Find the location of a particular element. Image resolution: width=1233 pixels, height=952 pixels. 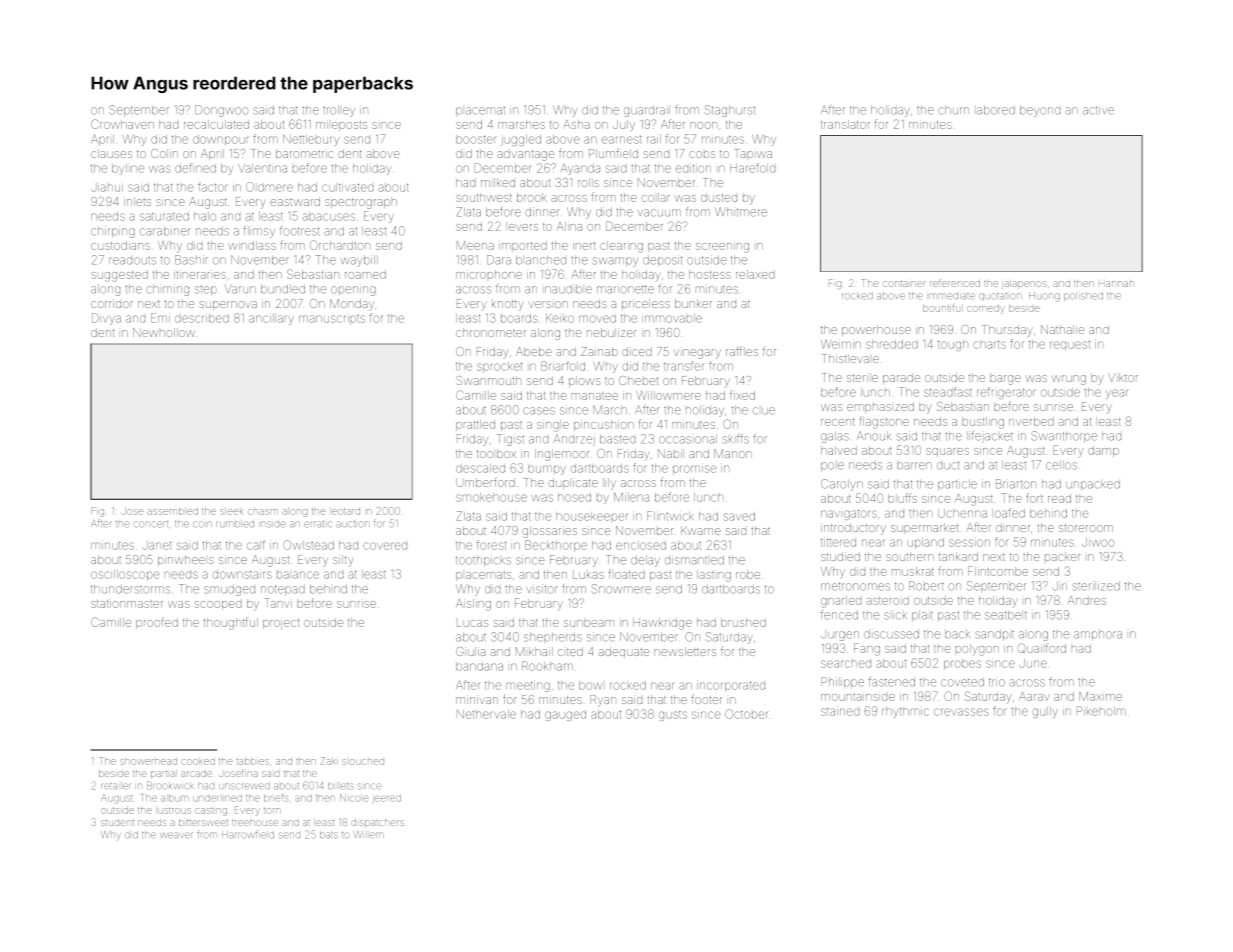

Jiahui is located at coordinates (107, 188).
